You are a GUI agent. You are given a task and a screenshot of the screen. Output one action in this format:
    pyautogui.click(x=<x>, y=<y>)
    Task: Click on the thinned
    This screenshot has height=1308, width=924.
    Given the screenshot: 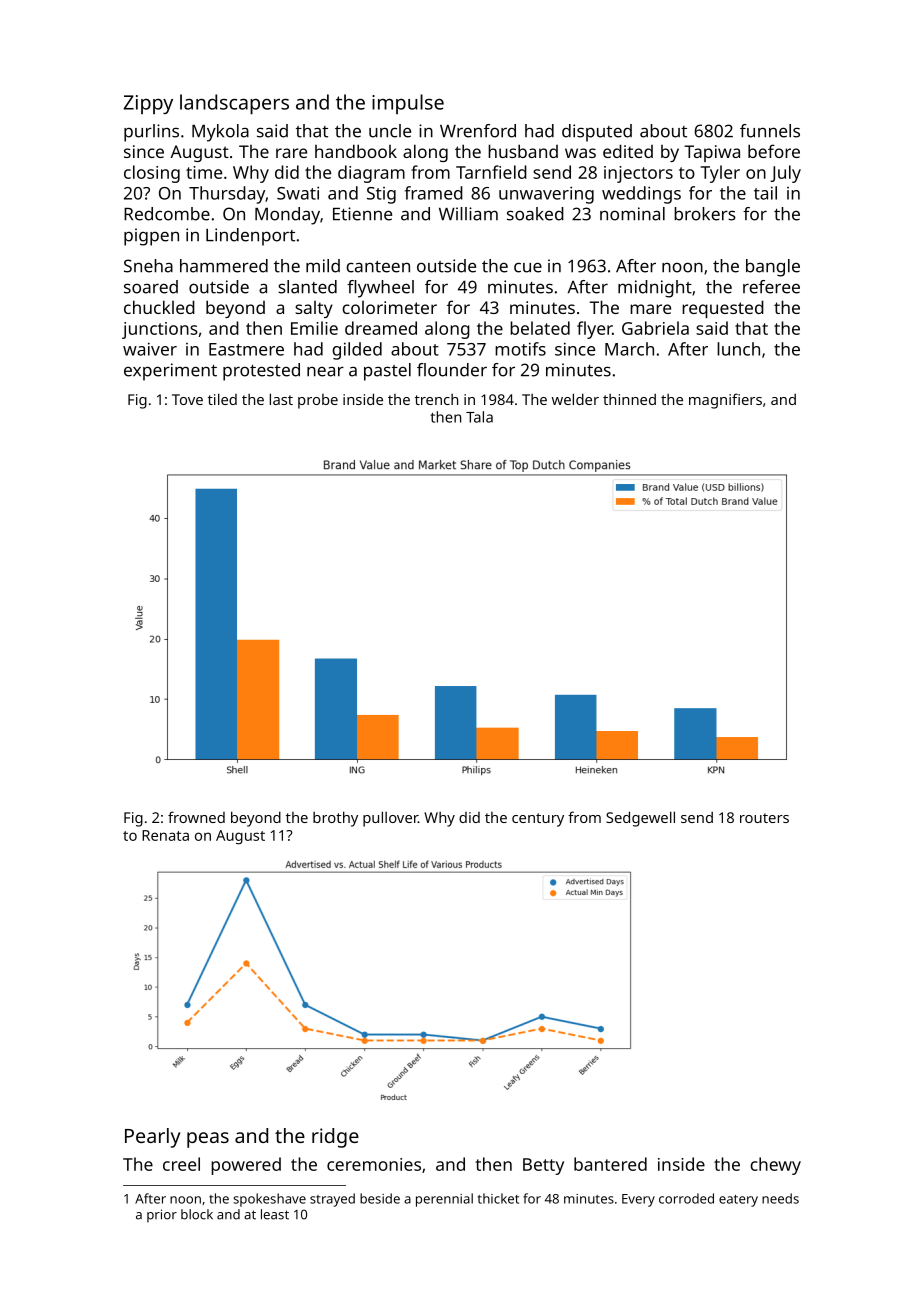 What is the action you would take?
    pyautogui.click(x=629, y=399)
